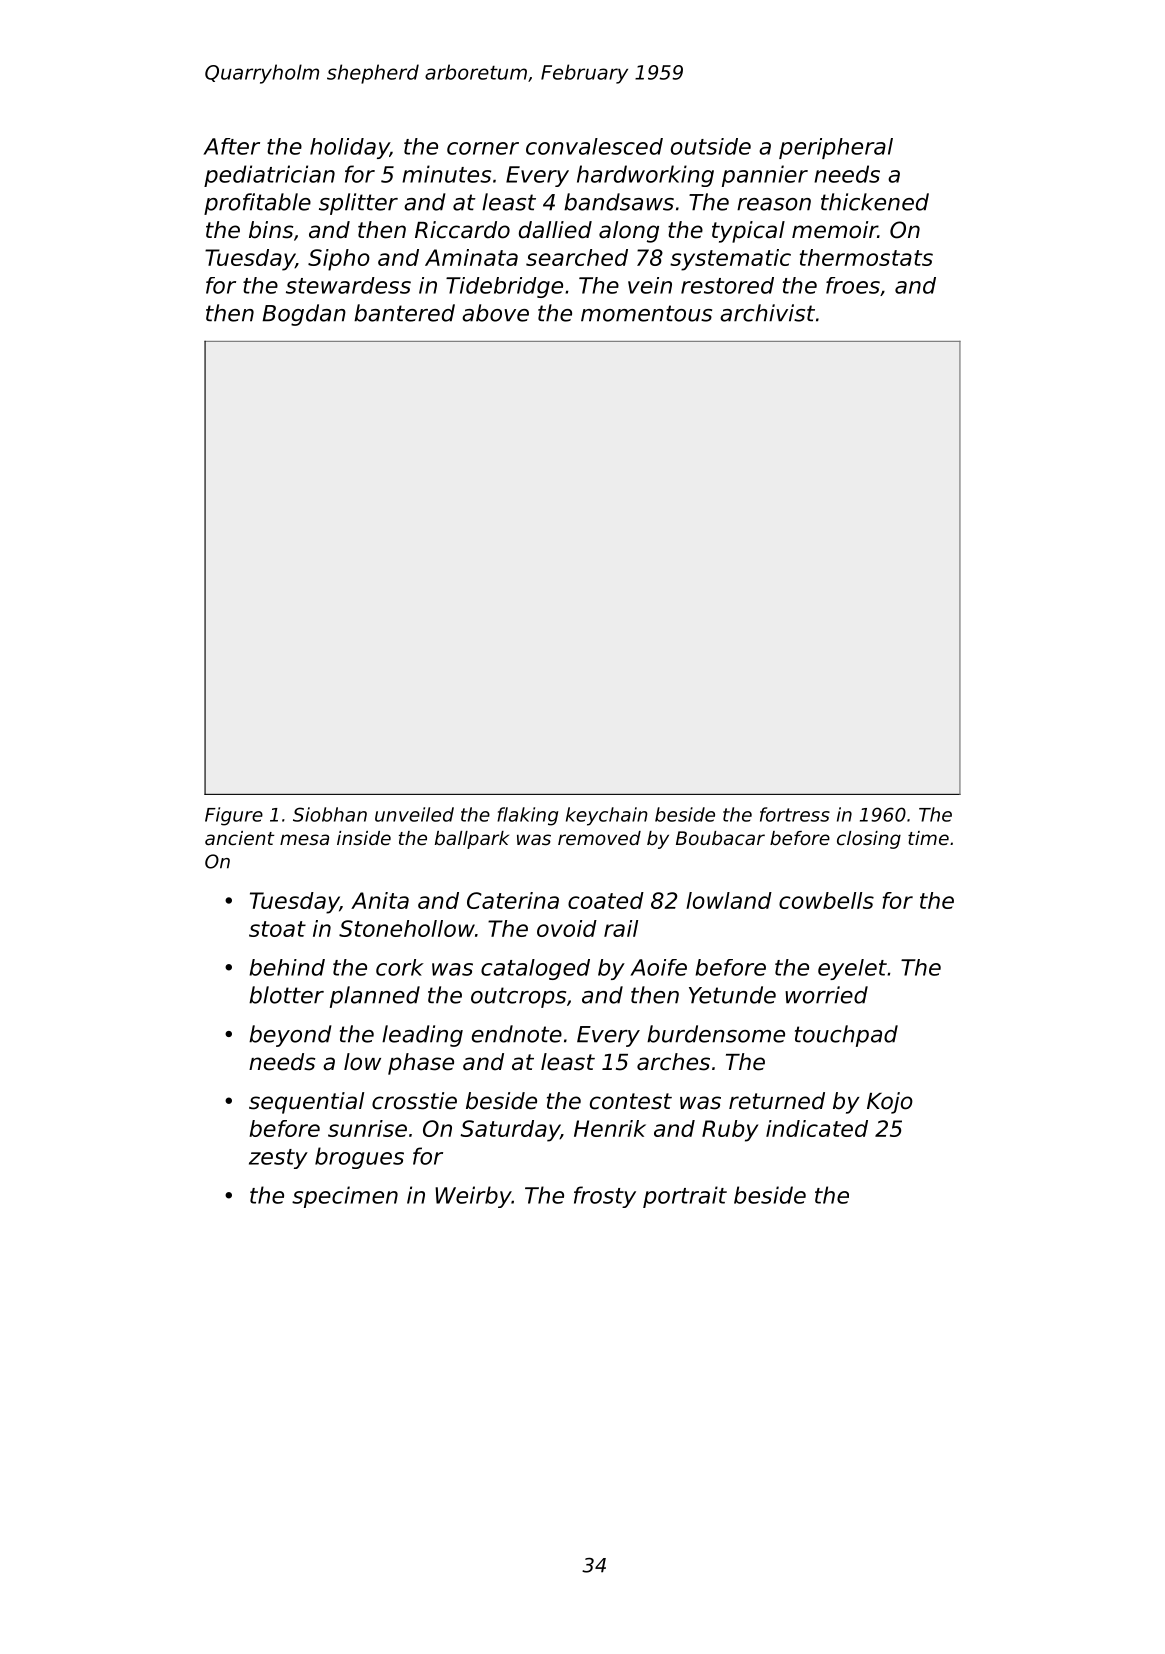 This screenshot has height=1654, width=1165. I want to click on Aoife, so click(658, 967).
